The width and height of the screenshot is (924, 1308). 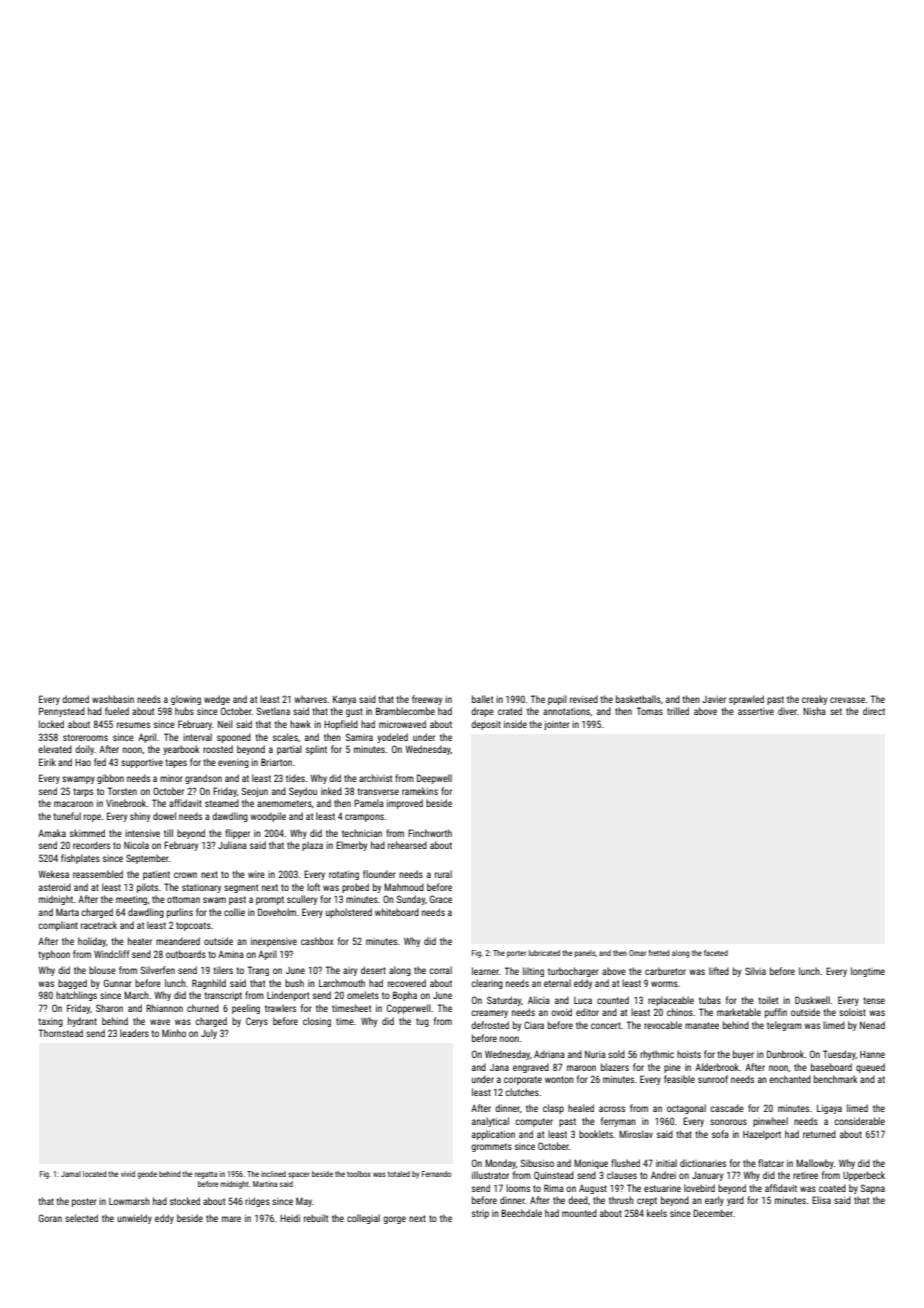 What do you see at coordinates (231, 1219) in the screenshot?
I see `mare` at bounding box center [231, 1219].
